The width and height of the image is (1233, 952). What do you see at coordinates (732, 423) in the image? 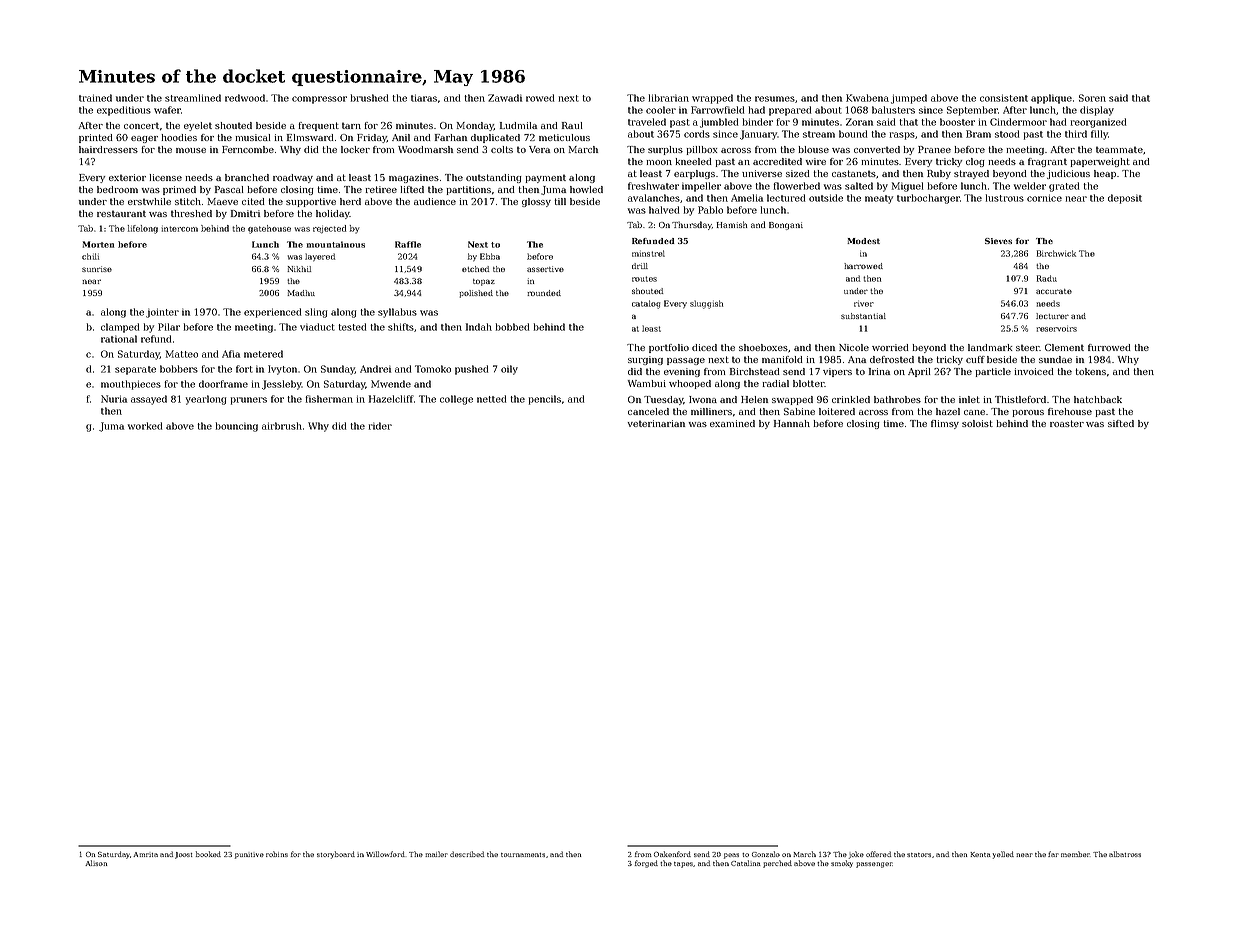
I see `examined` at bounding box center [732, 423].
